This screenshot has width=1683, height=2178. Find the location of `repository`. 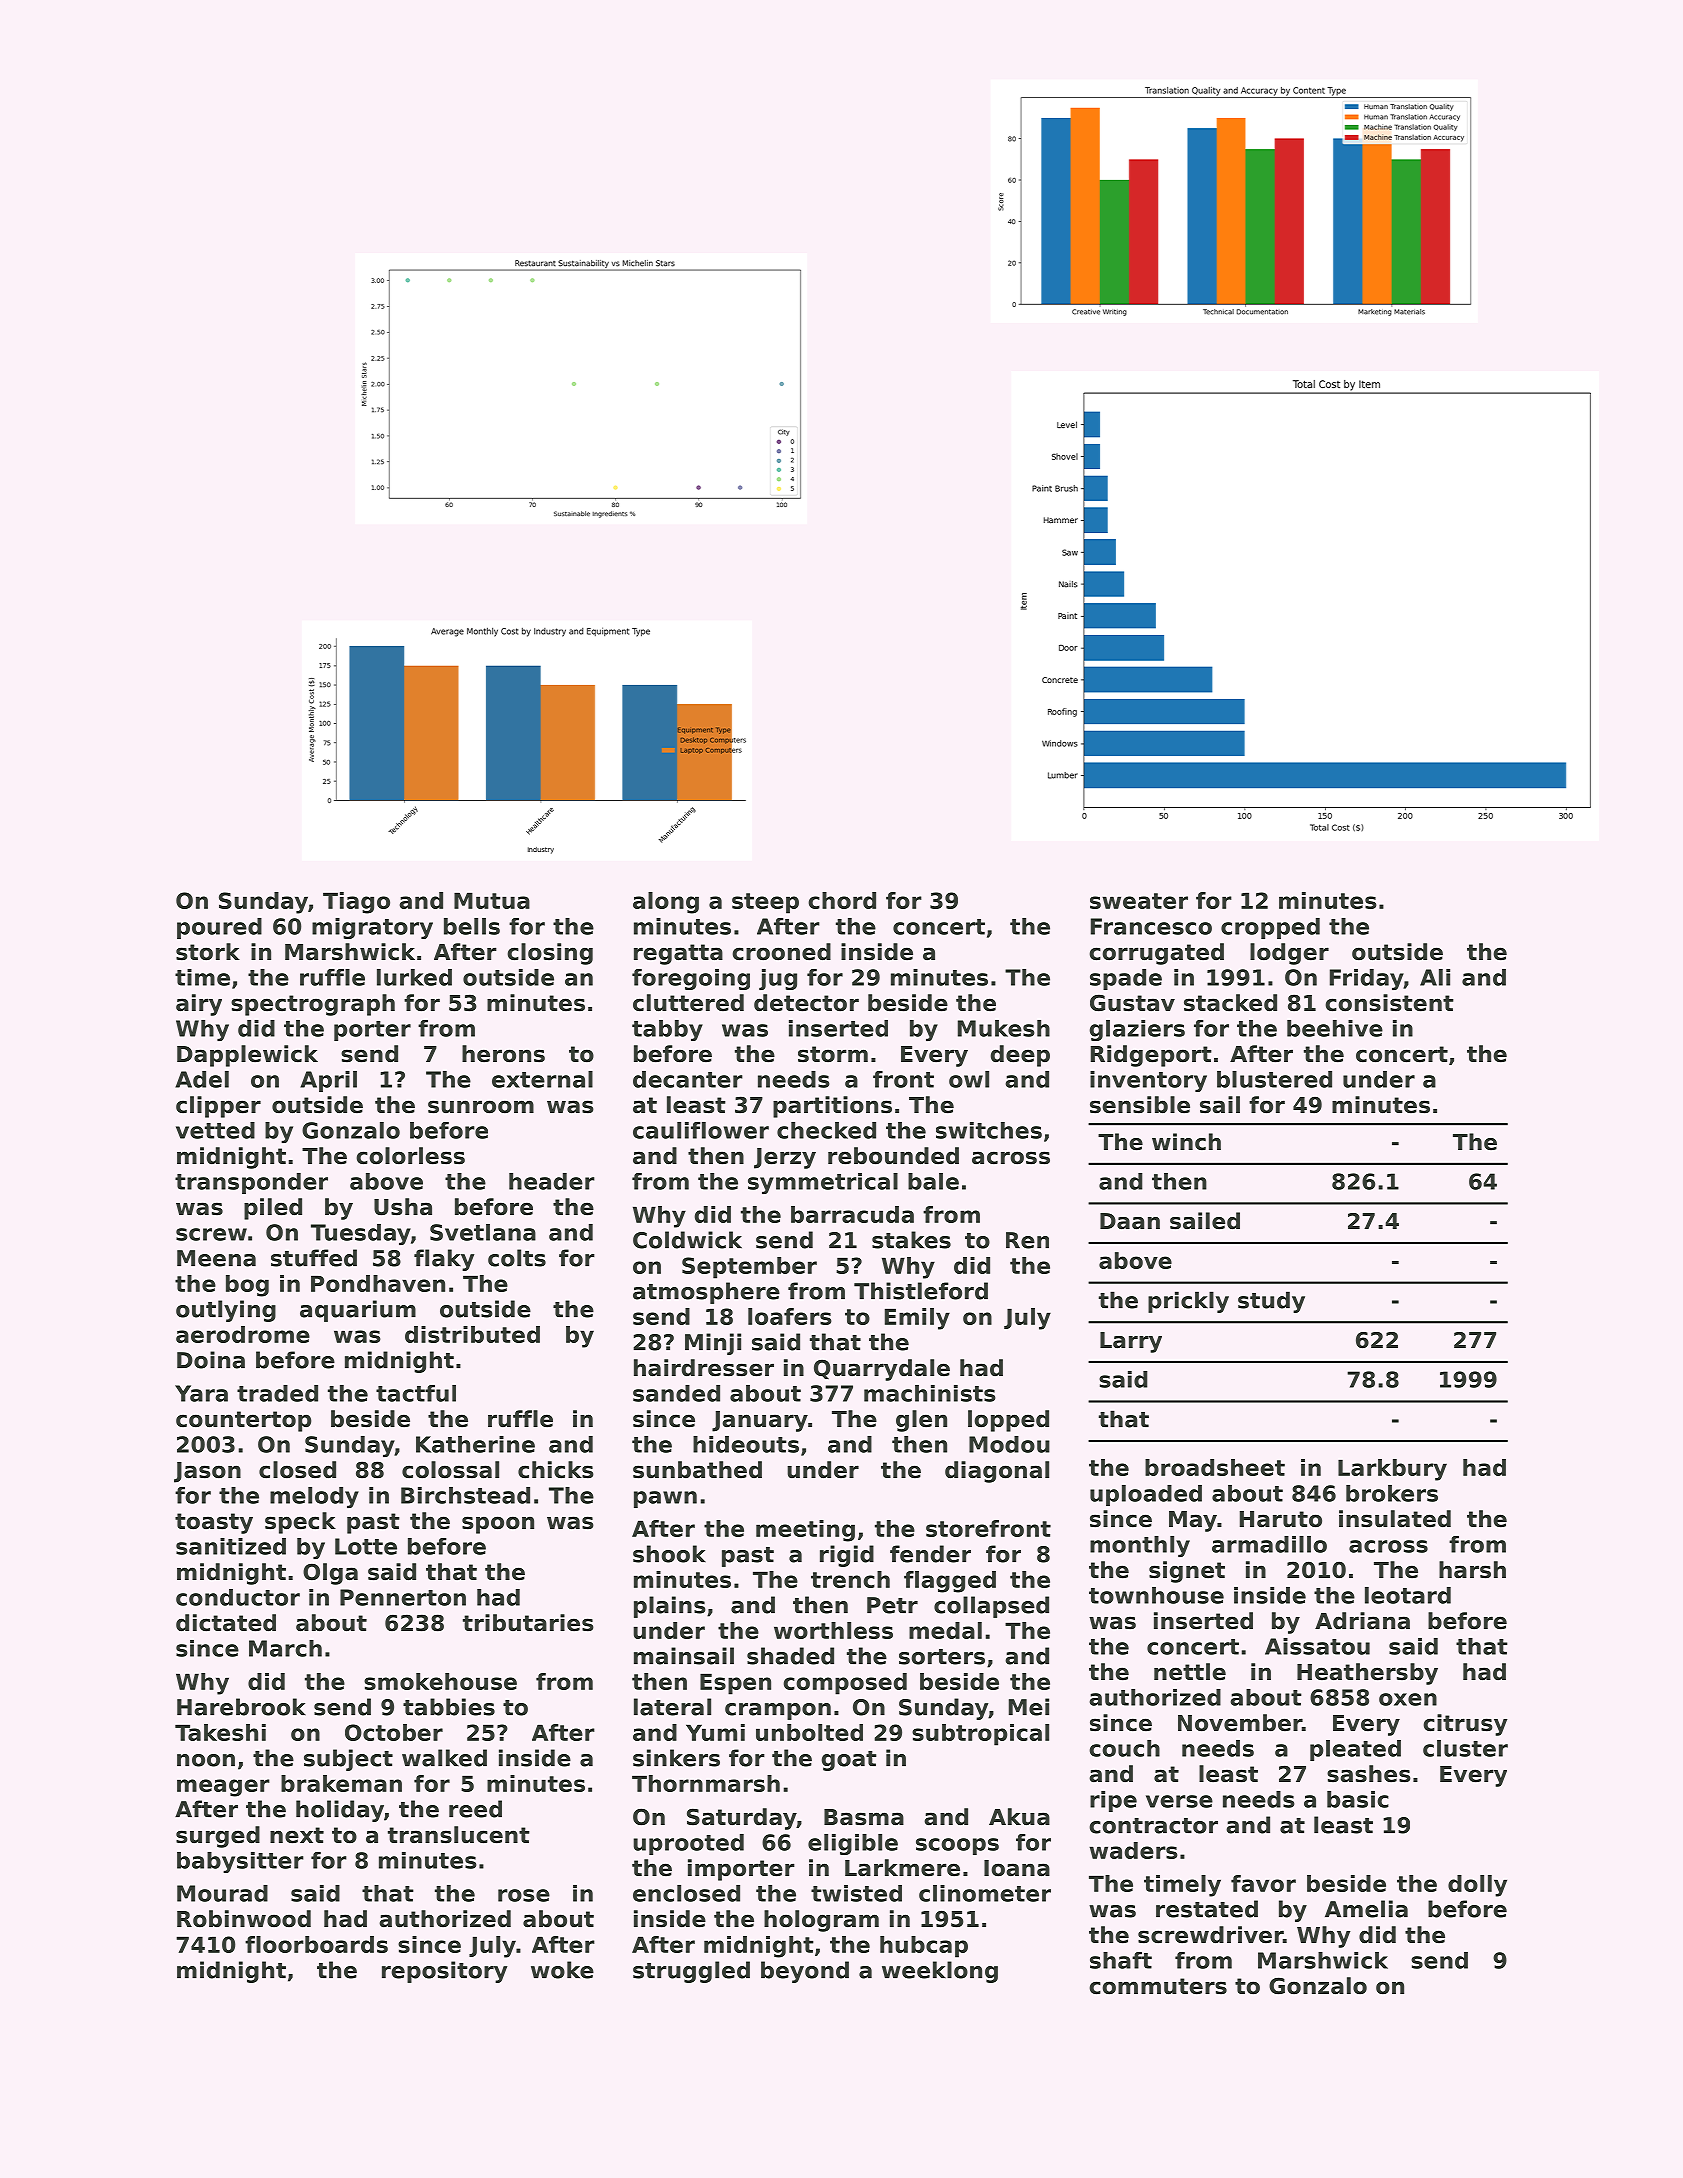

repository is located at coordinates (444, 1972).
